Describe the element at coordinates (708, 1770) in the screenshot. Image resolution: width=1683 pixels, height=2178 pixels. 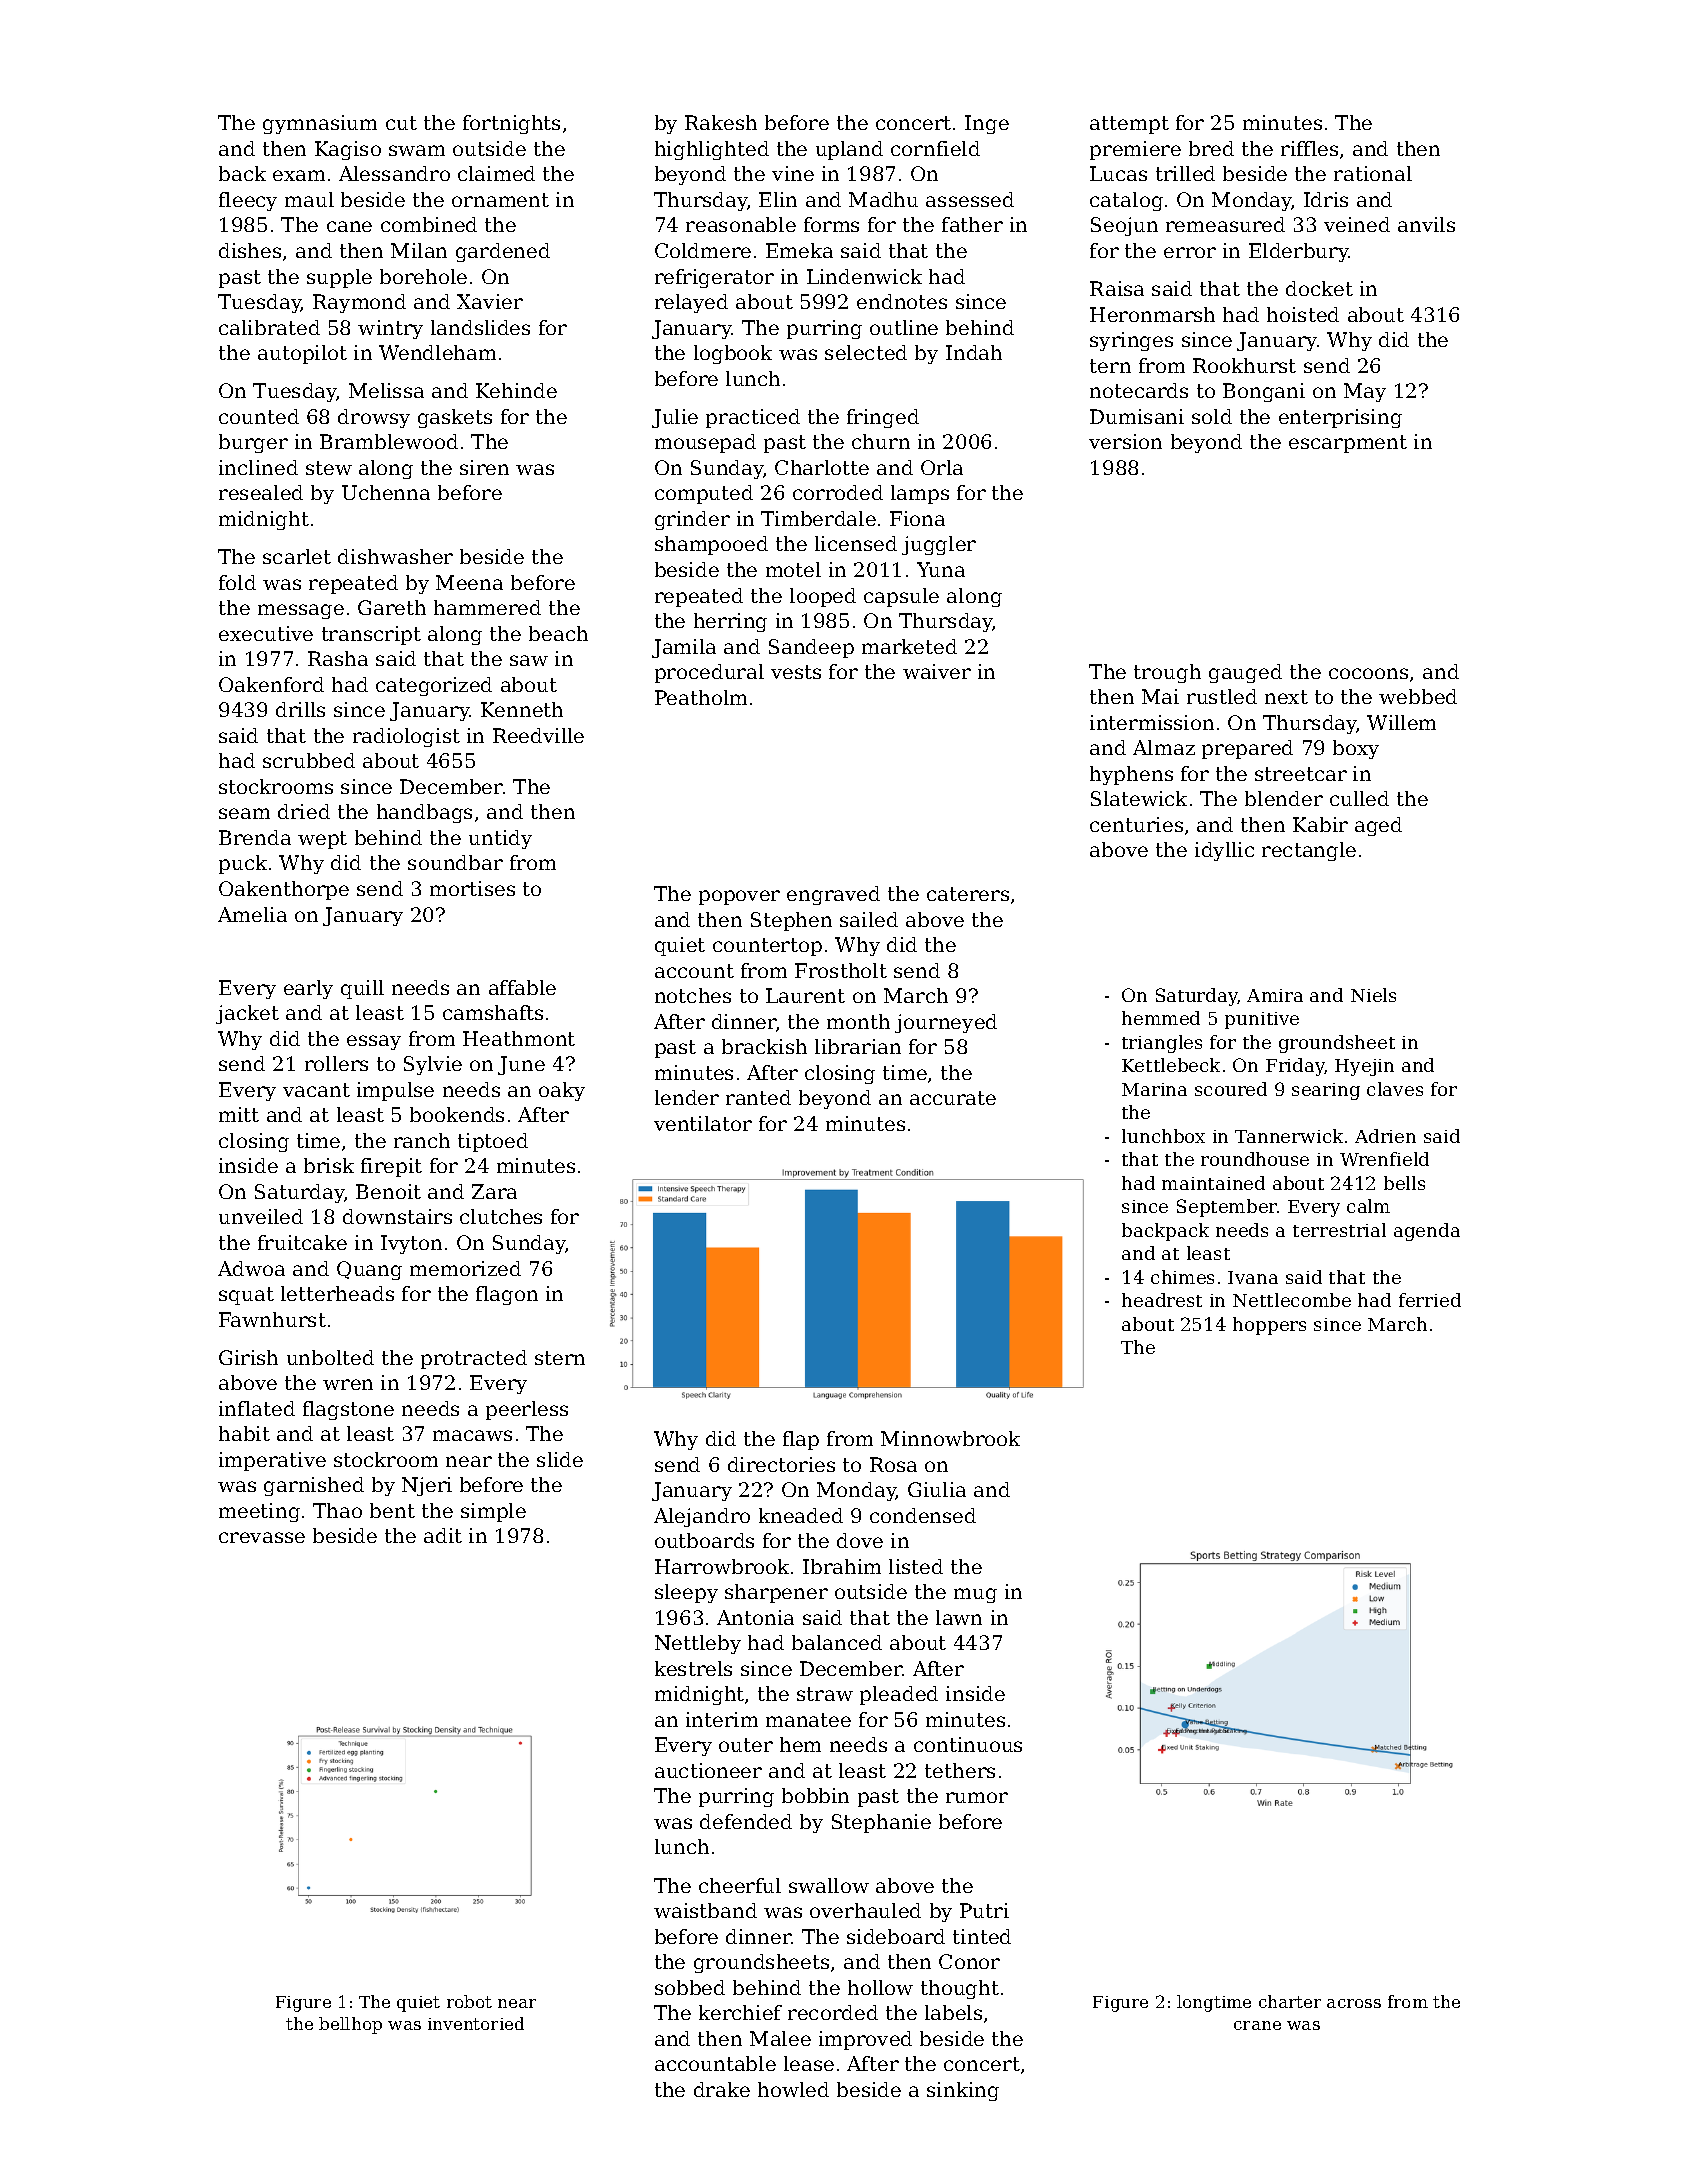
I see `auctioneer` at that location.
